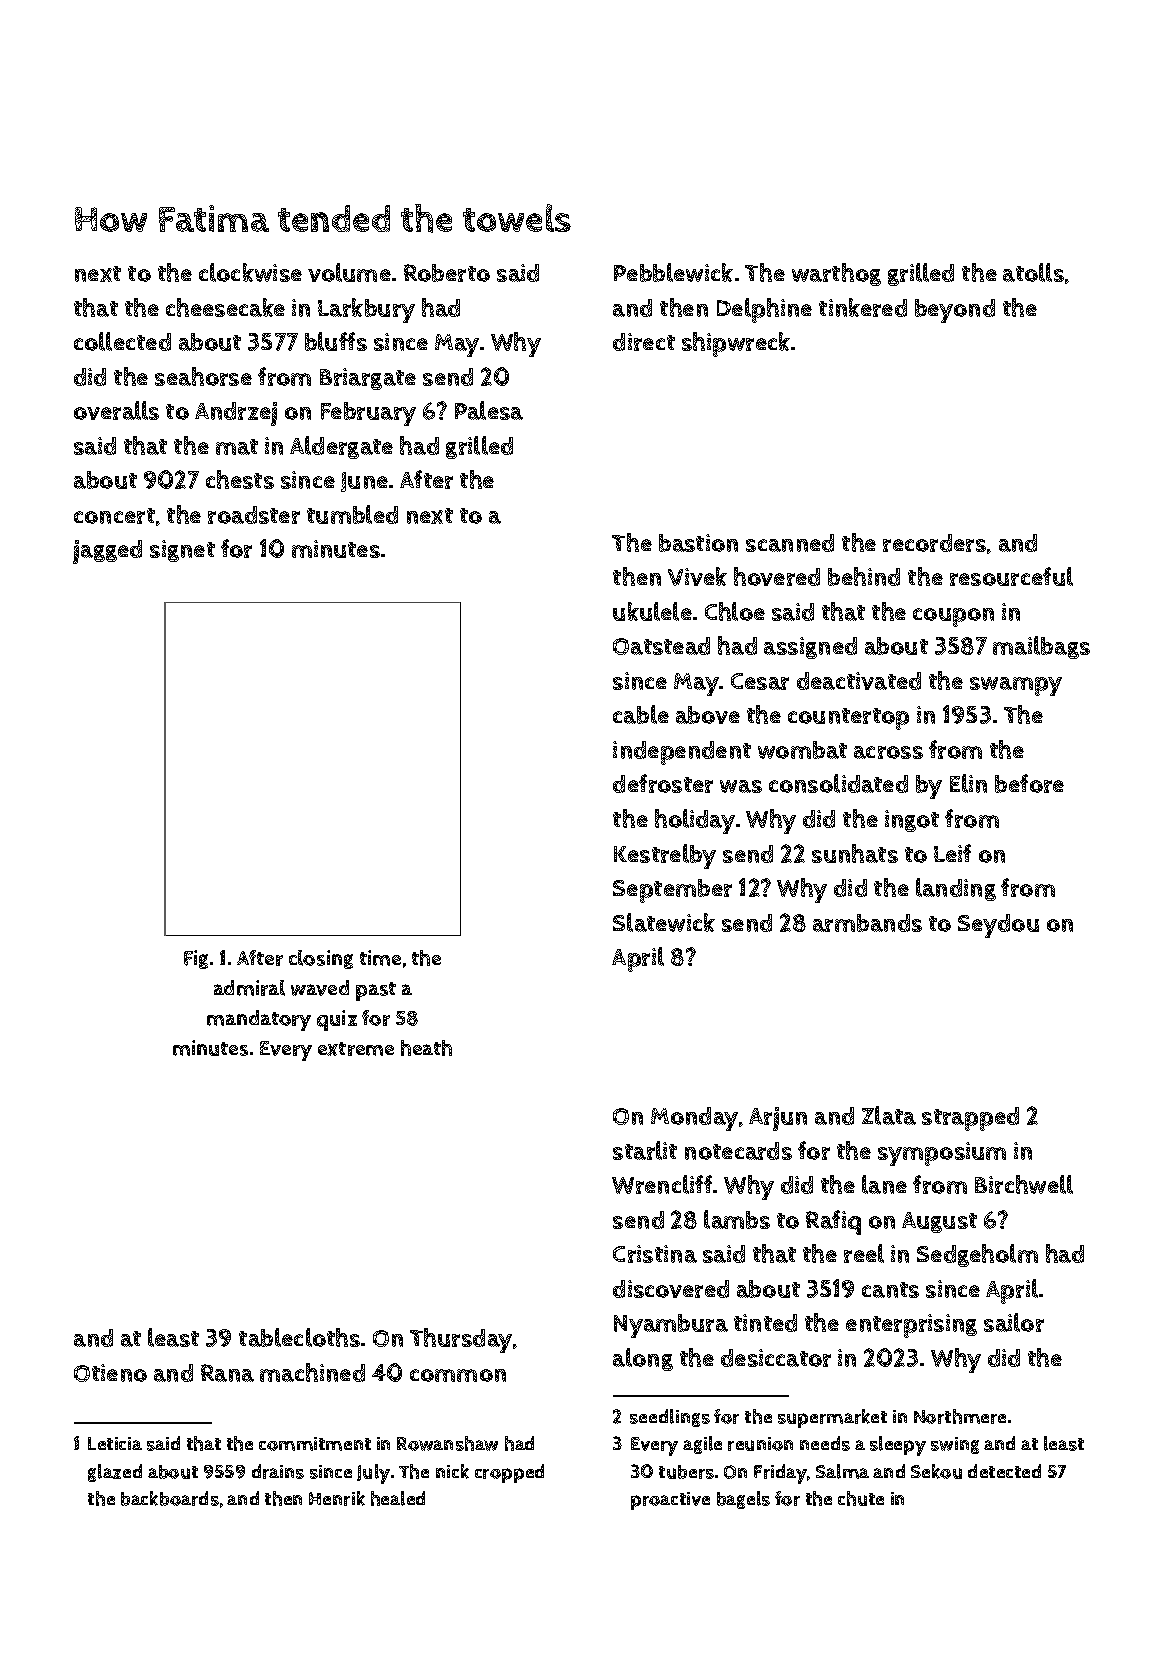 The image size is (1165, 1654). Describe the element at coordinates (970, 1119) in the image. I see `strapped` at that location.
